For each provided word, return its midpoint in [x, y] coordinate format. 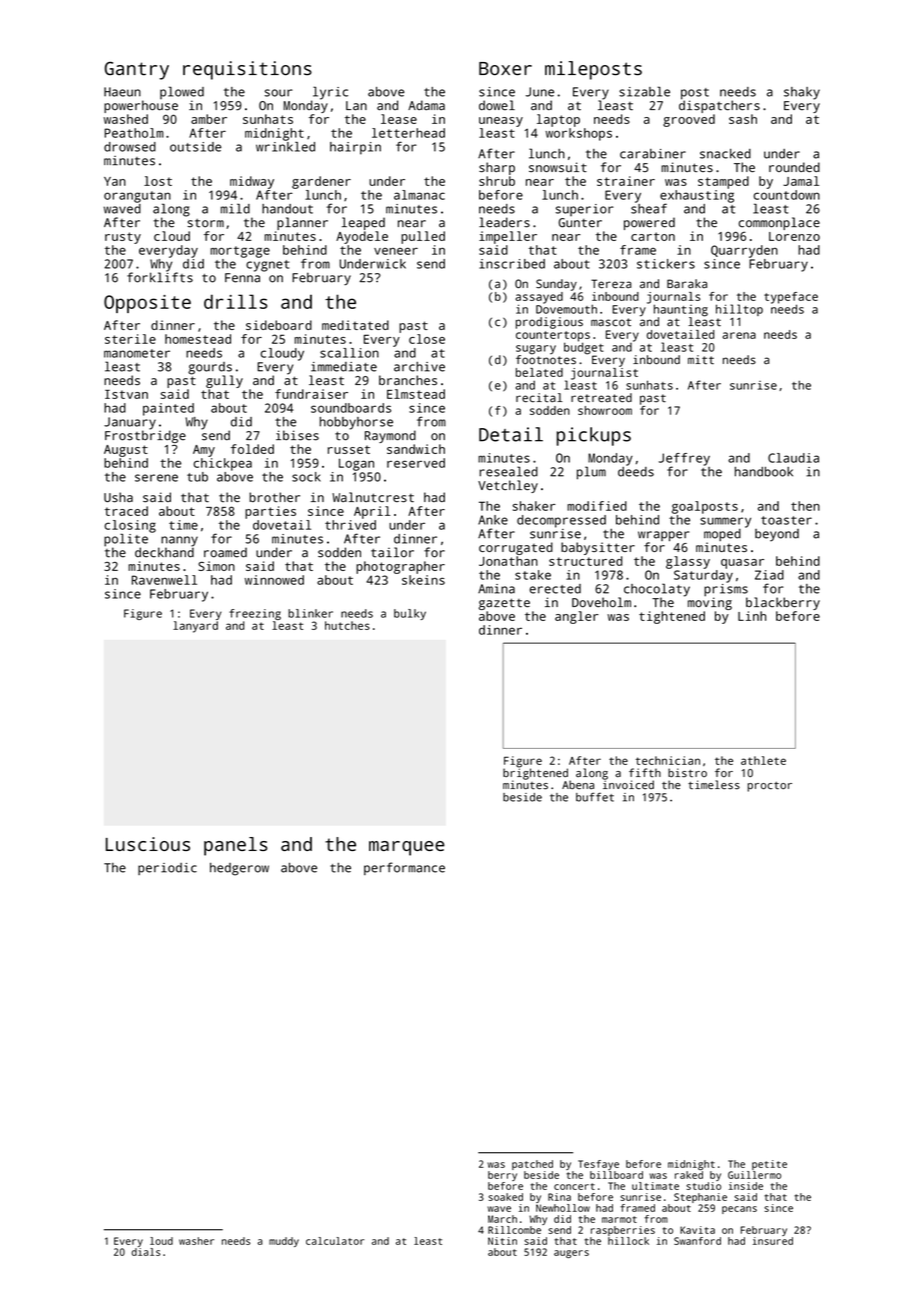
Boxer [505, 69]
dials [146, 1252]
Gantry [137, 70]
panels [236, 846]
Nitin [502, 1241]
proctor [770, 787]
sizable [644, 91]
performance [404, 868]
